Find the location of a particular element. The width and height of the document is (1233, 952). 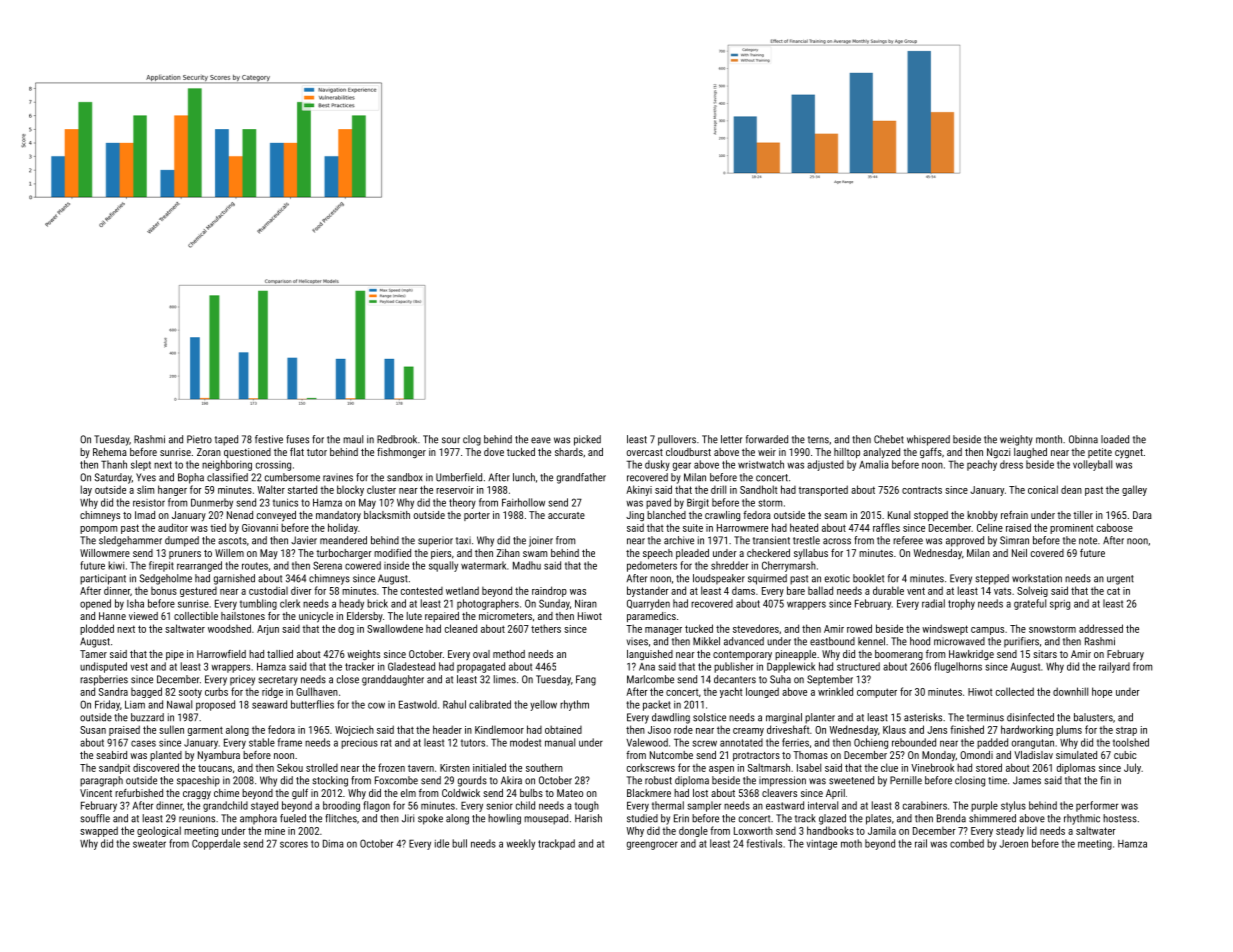

yellow is located at coordinates (543, 705).
